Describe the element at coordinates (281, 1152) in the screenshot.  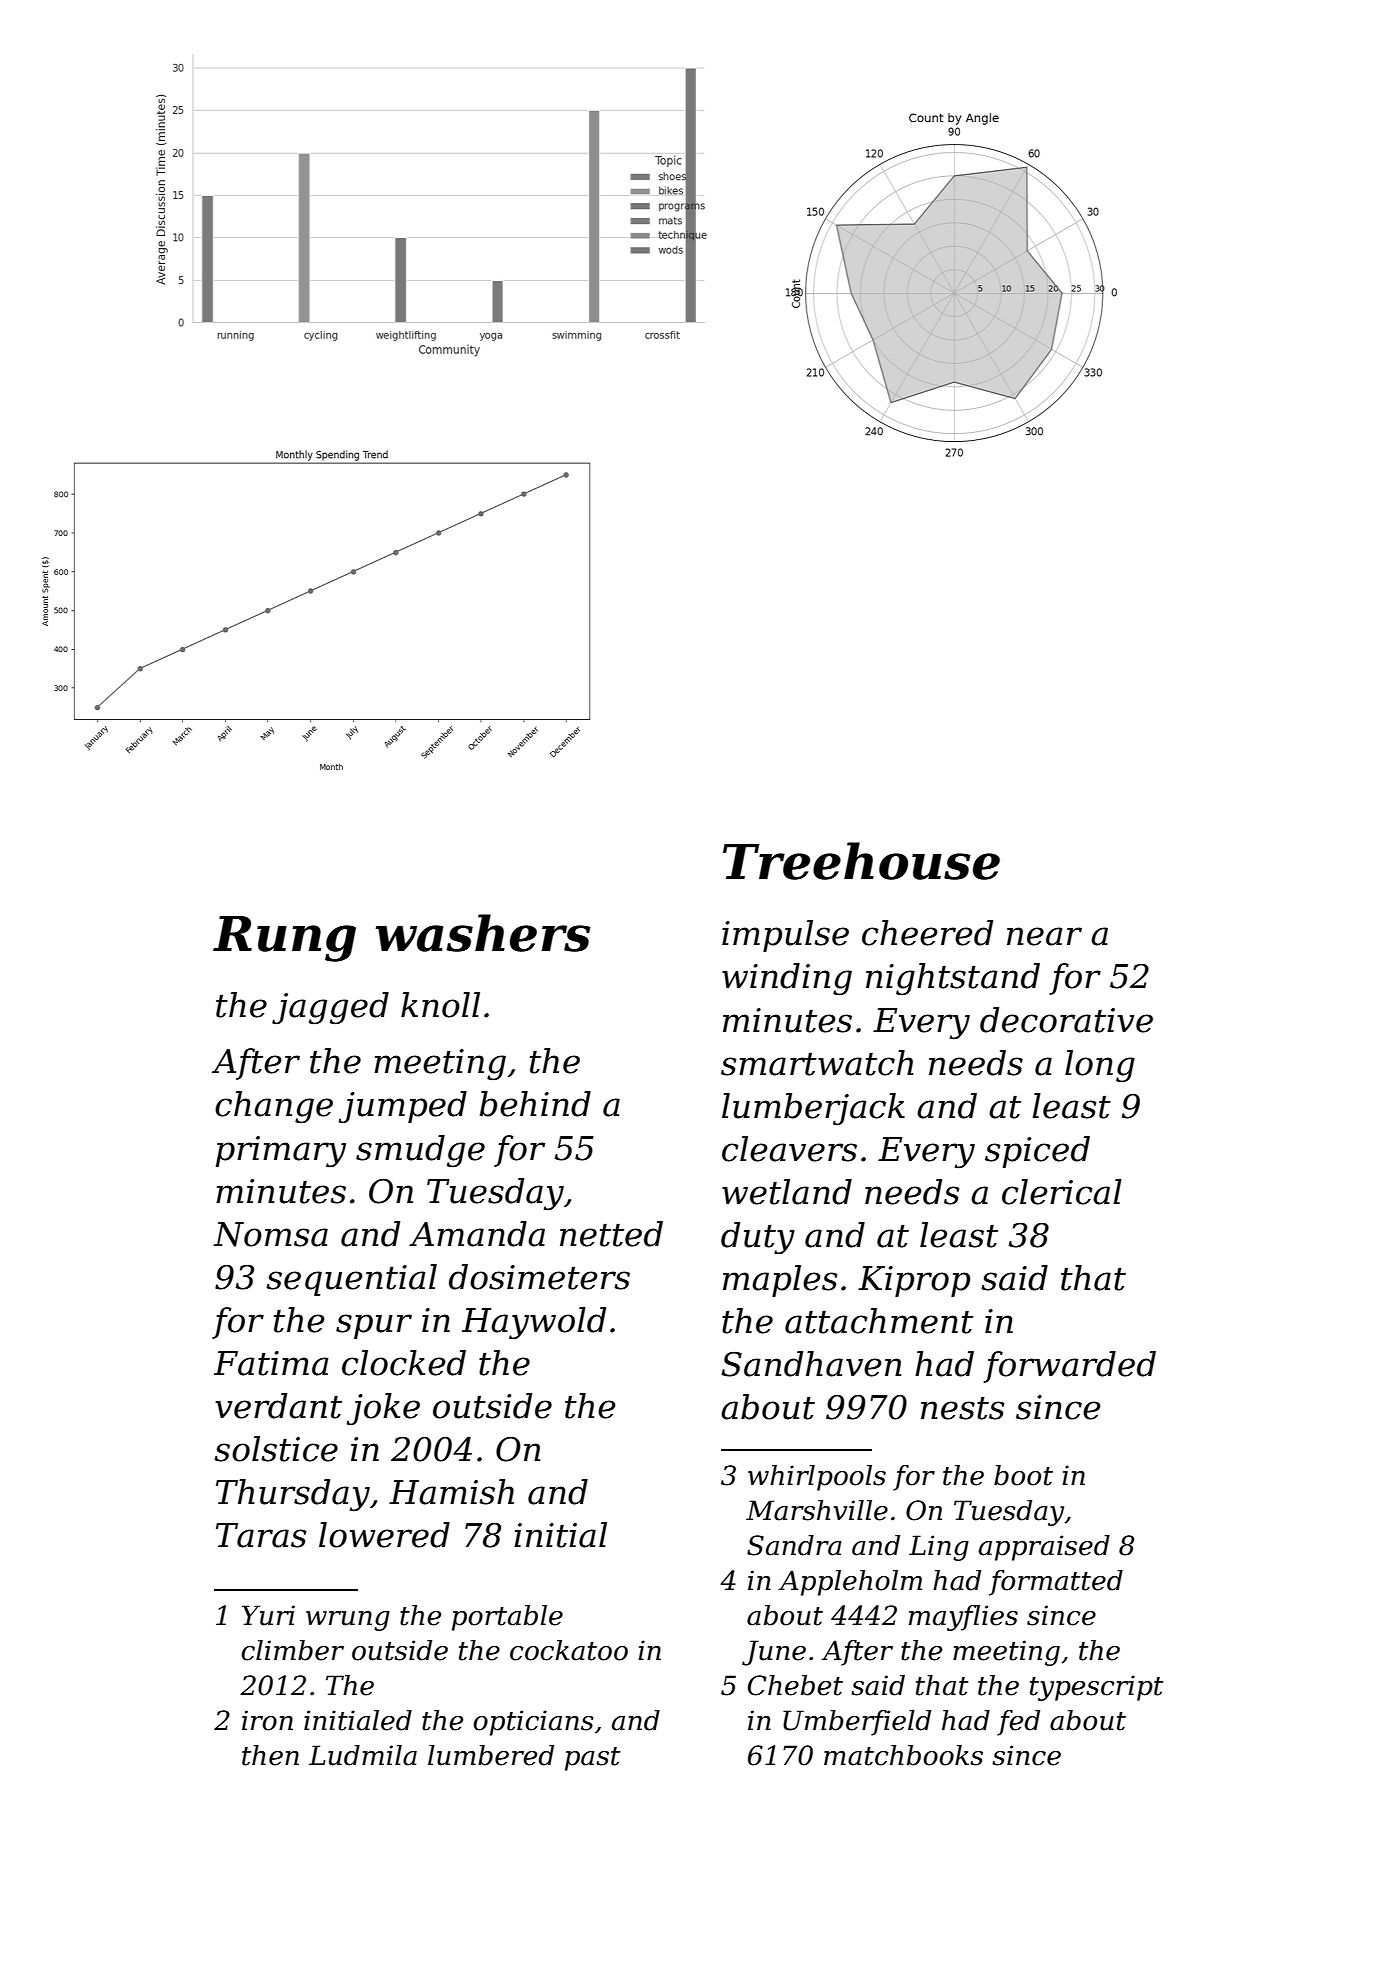
I see `primary` at that location.
